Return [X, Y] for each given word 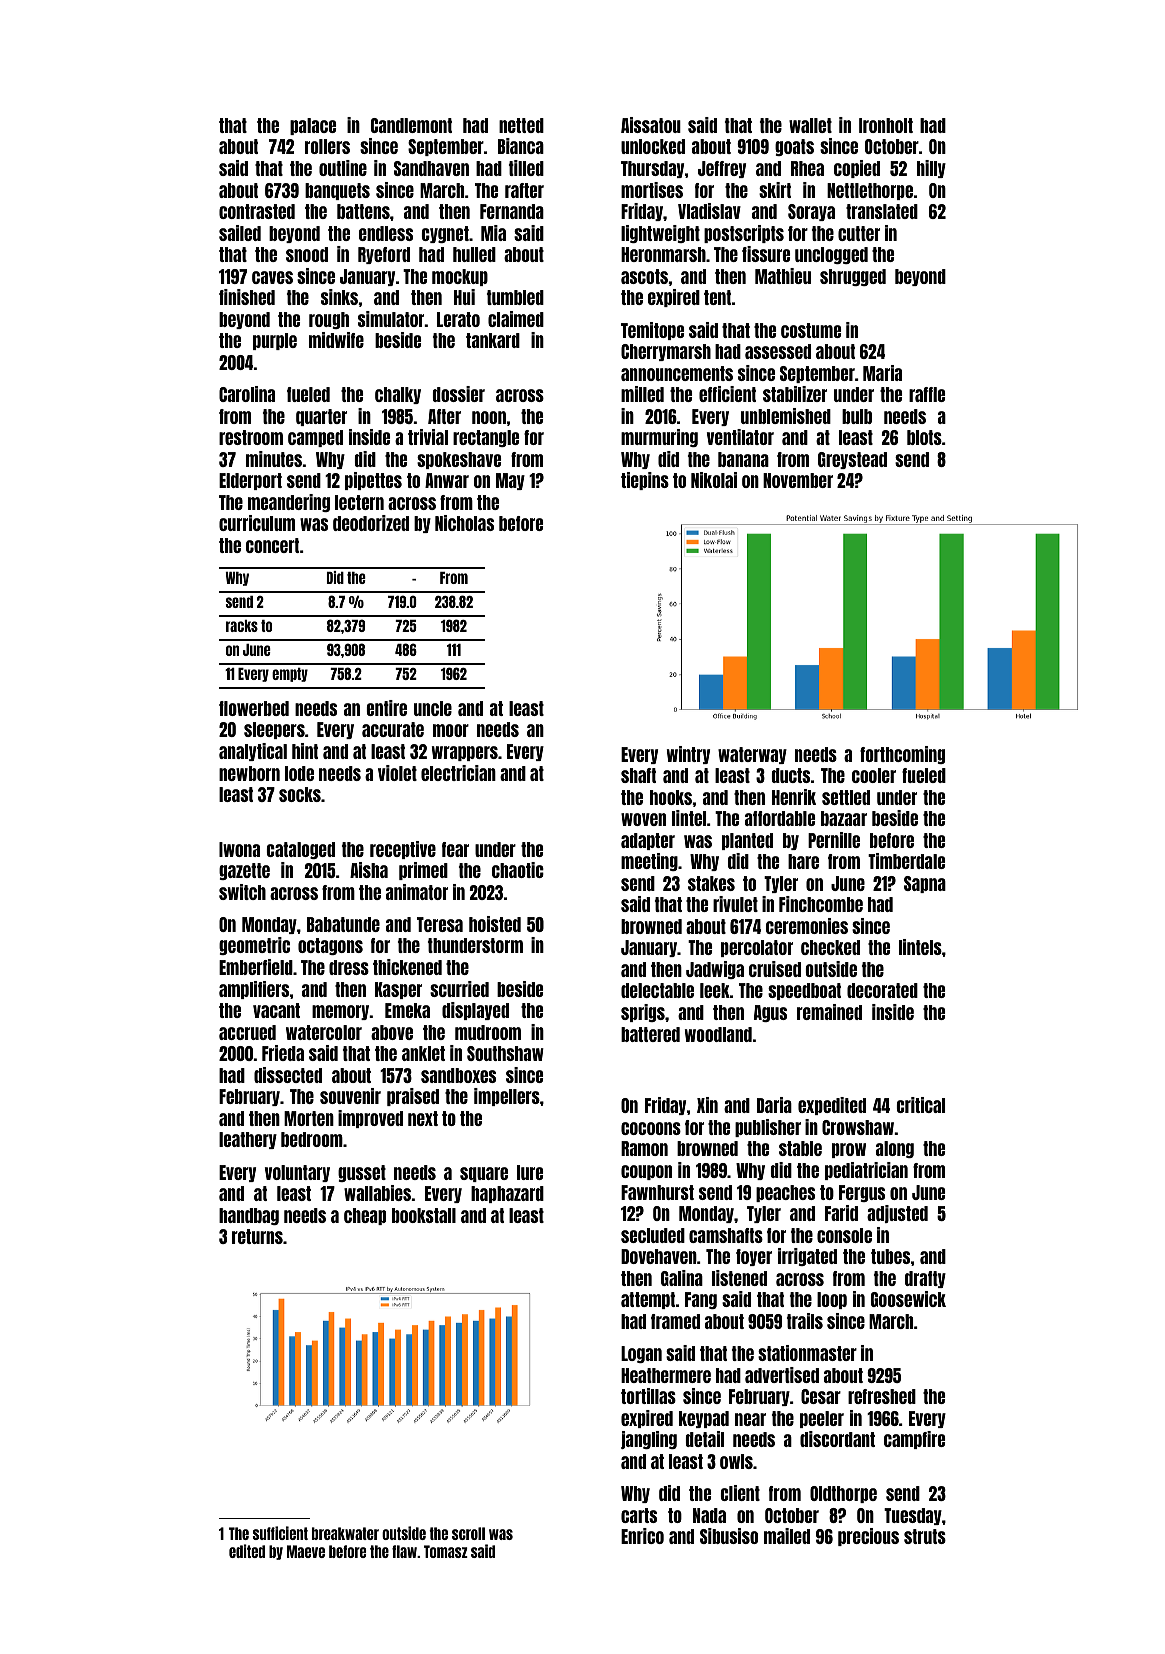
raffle [927, 394]
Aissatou [651, 125]
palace [313, 126]
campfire [914, 1440]
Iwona [239, 849]
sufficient [280, 1533]
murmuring [659, 438]
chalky [398, 395]
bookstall [424, 1215]
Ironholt [886, 125]
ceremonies [807, 926]
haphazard [507, 1194]
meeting [649, 862]
